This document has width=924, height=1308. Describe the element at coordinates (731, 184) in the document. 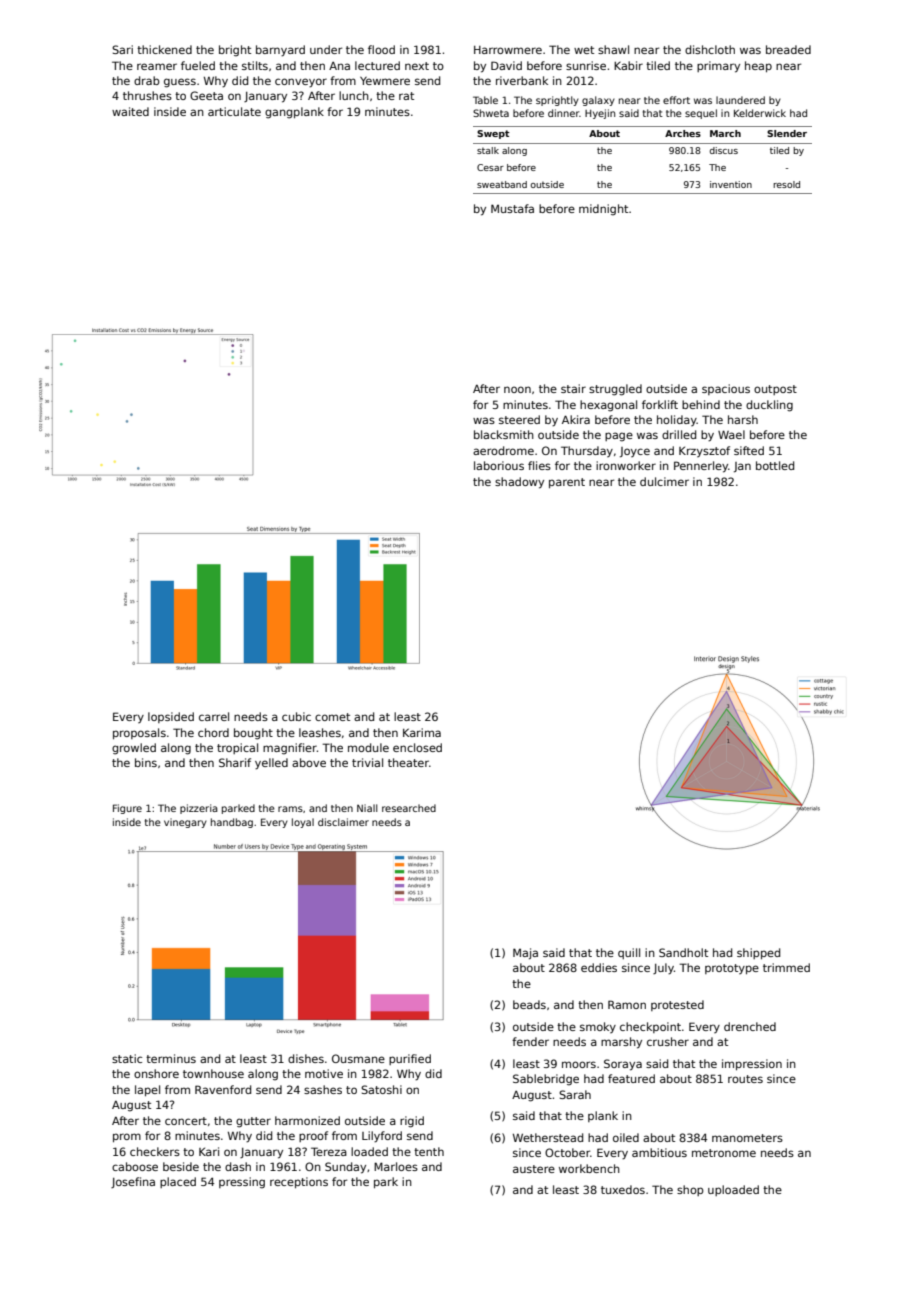

I see `invention` at that location.
